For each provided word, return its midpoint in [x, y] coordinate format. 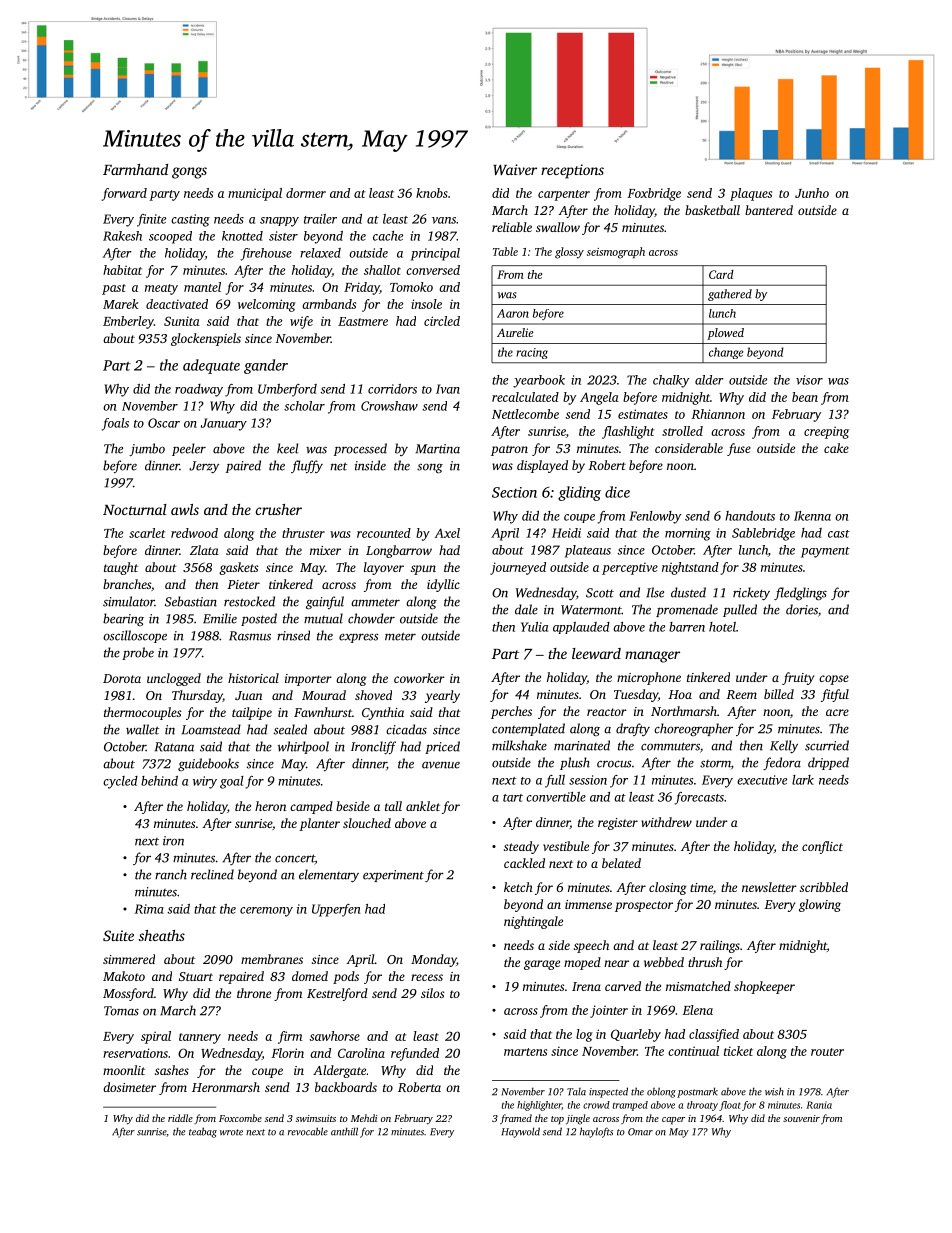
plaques [751, 194]
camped [311, 807]
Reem [742, 694]
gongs [189, 173]
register [618, 824]
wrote [231, 1132]
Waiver [515, 169]
